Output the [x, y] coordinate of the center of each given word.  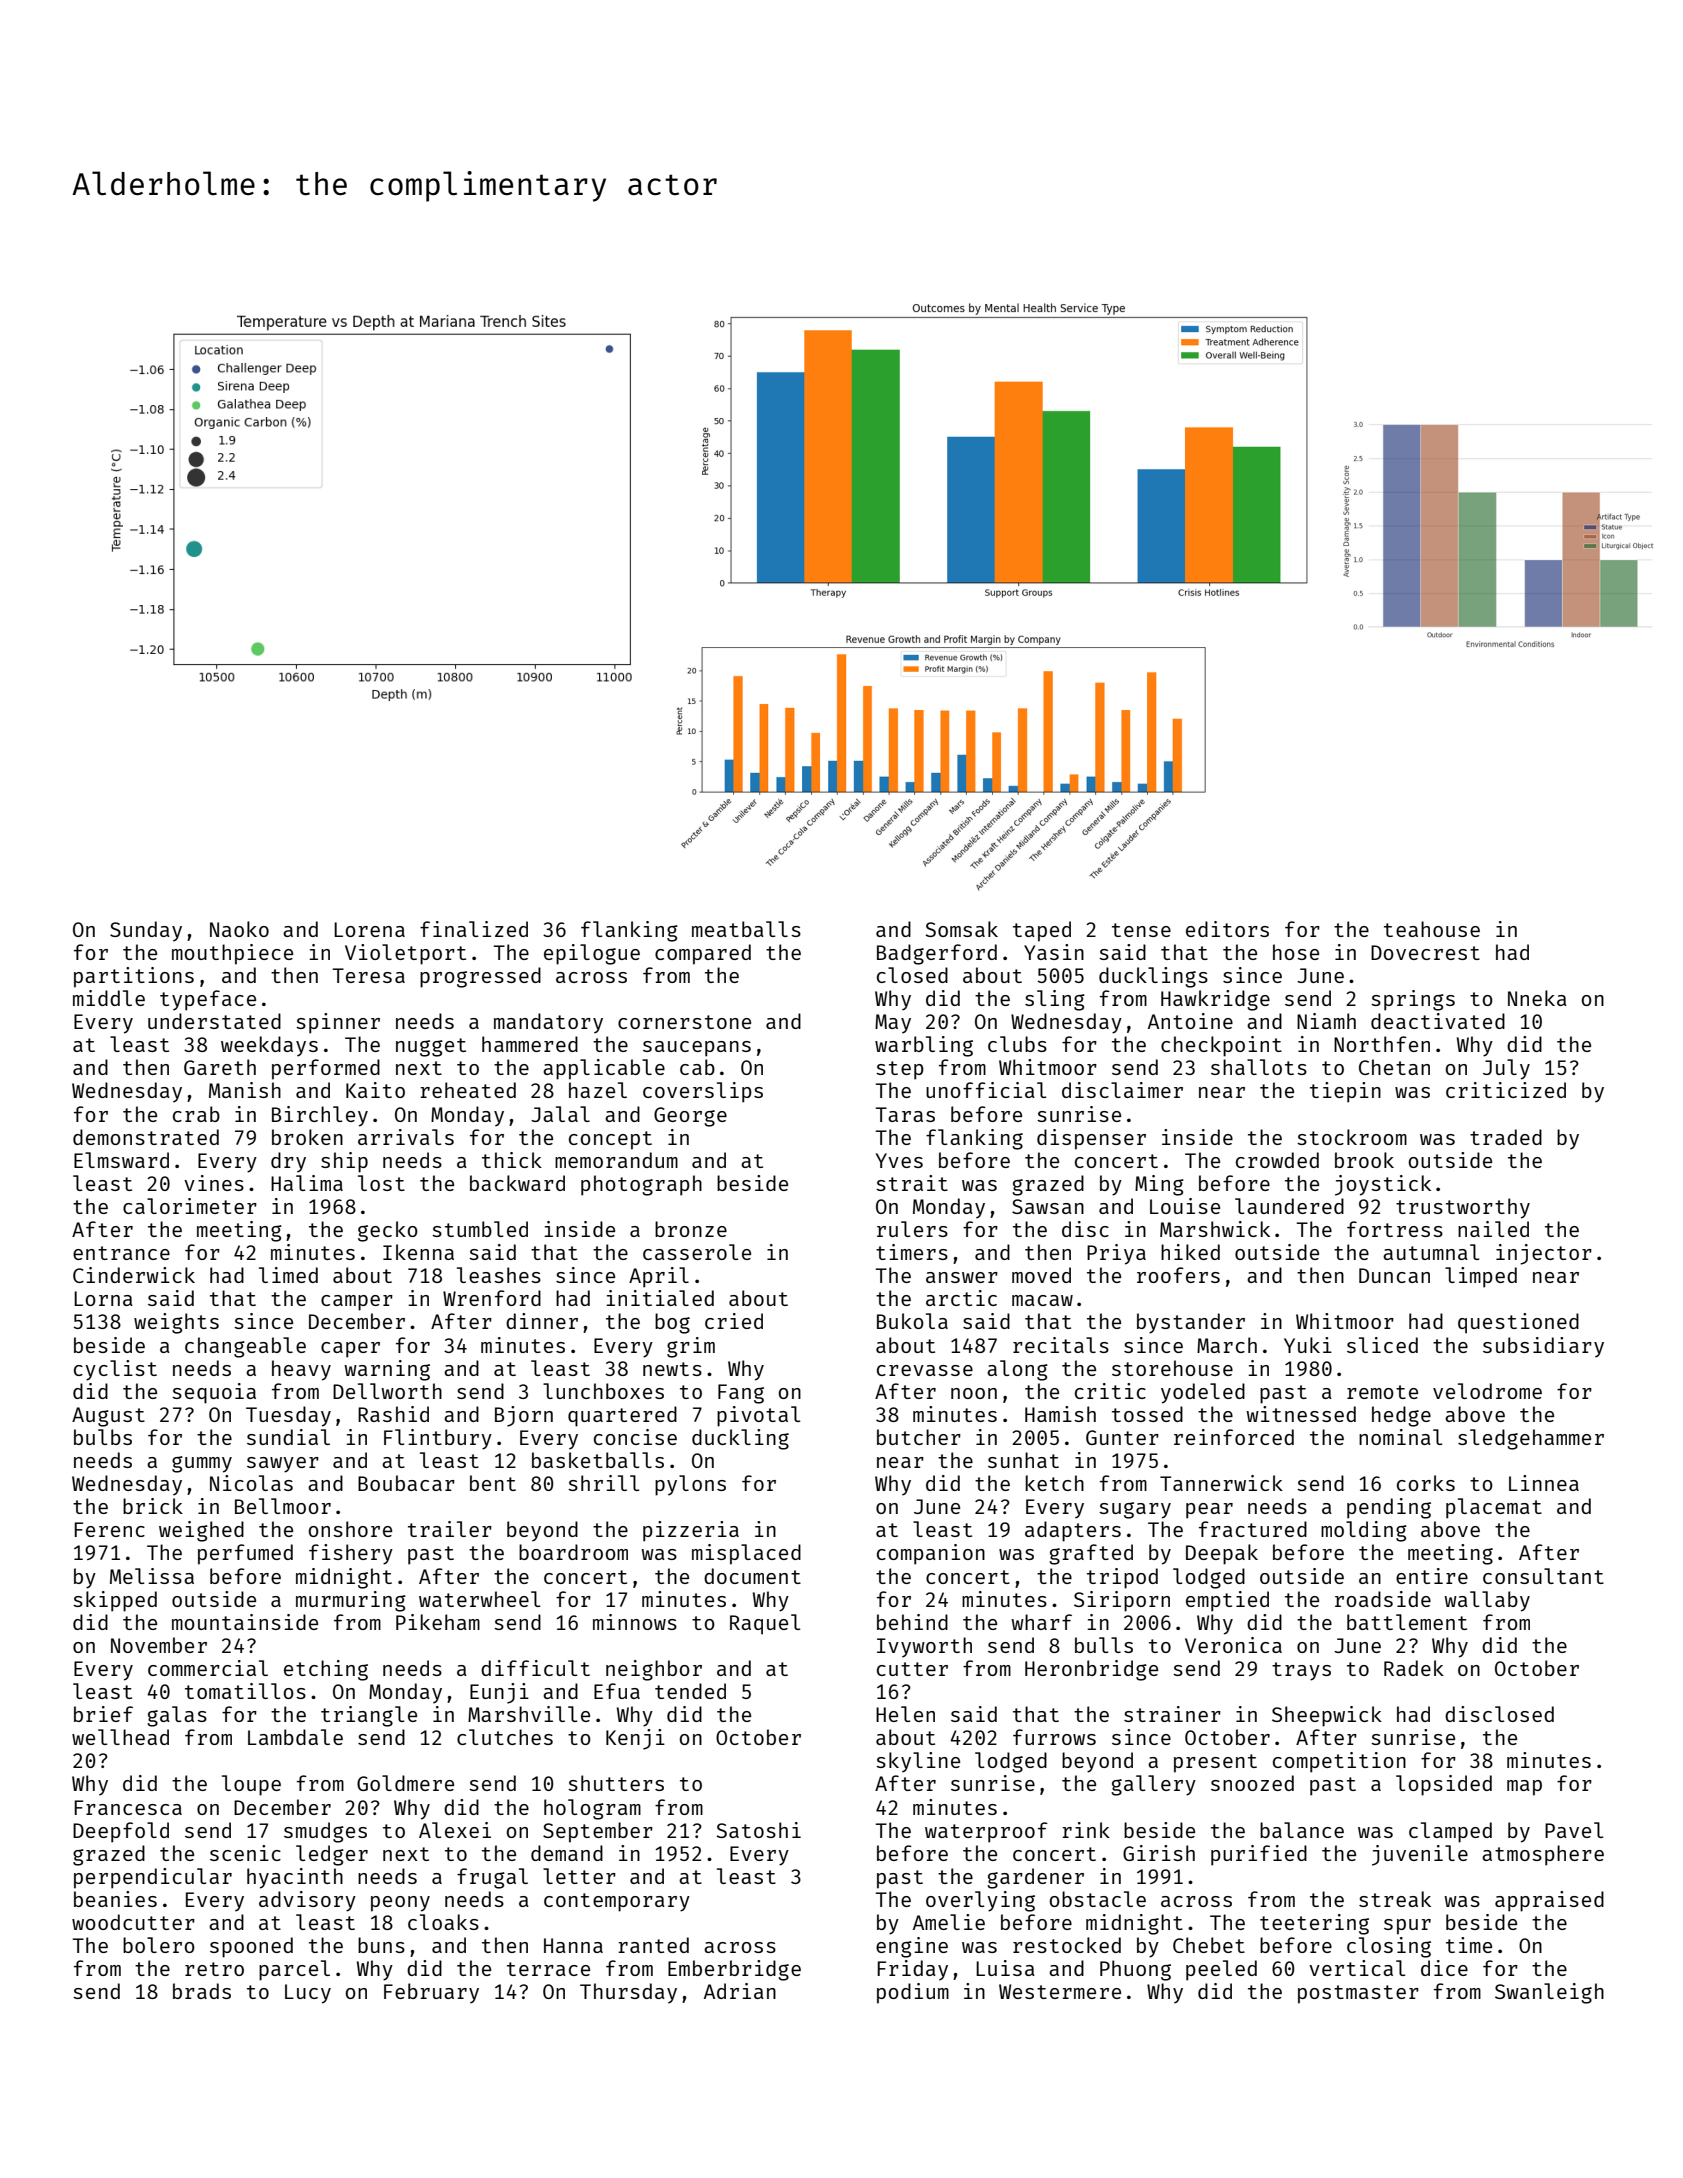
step [900, 1070]
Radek [1414, 1668]
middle [109, 998]
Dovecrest [1425, 952]
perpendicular [153, 1878]
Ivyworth [924, 1647]
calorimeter [190, 1206]
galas [177, 1716]
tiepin [1345, 1092]
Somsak [961, 929]
